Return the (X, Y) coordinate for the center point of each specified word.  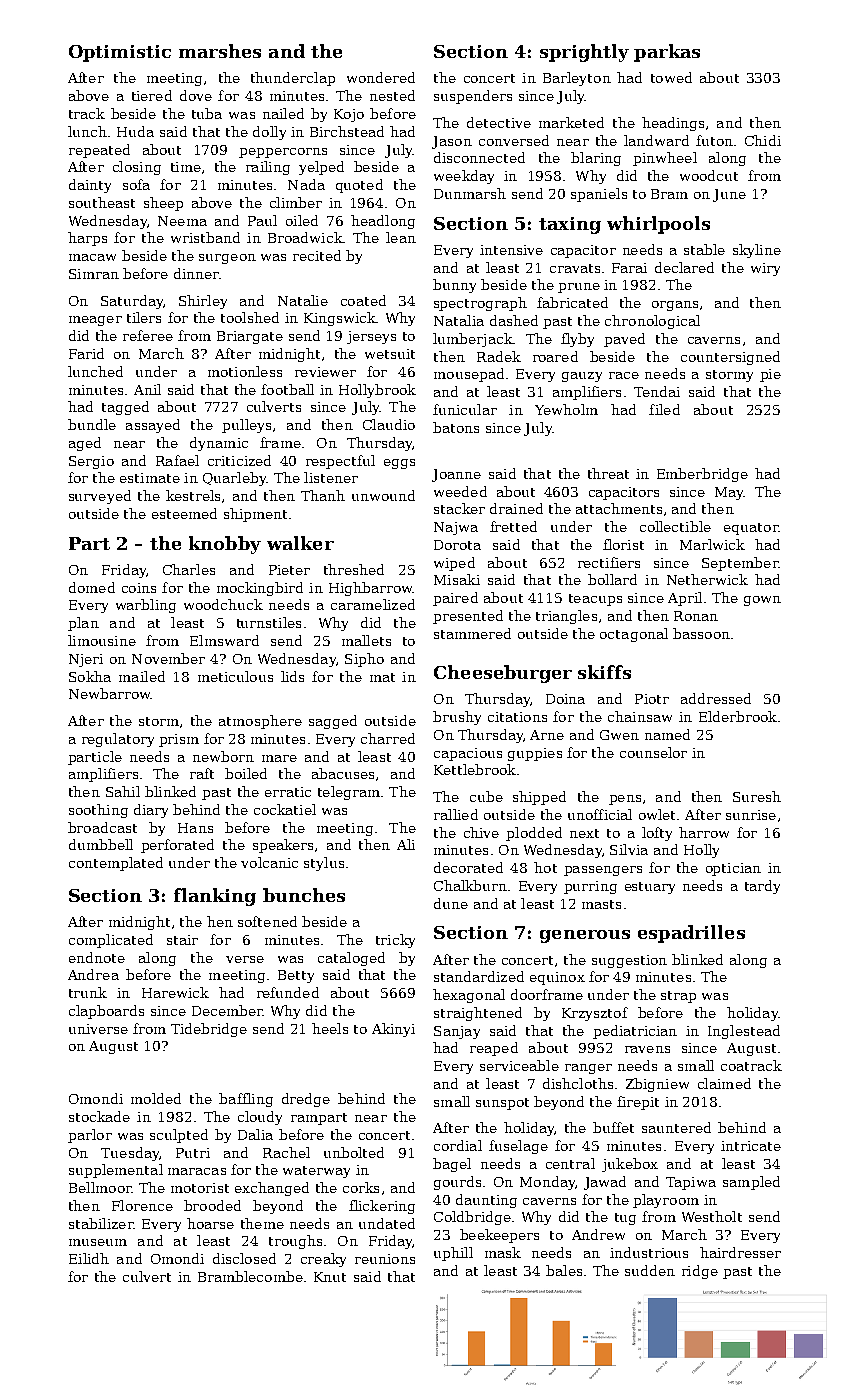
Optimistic (120, 53)
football (287, 389)
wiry (765, 269)
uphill (453, 1254)
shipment (255, 515)
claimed (724, 1083)
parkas (667, 53)
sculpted (179, 1136)
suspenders (473, 97)
